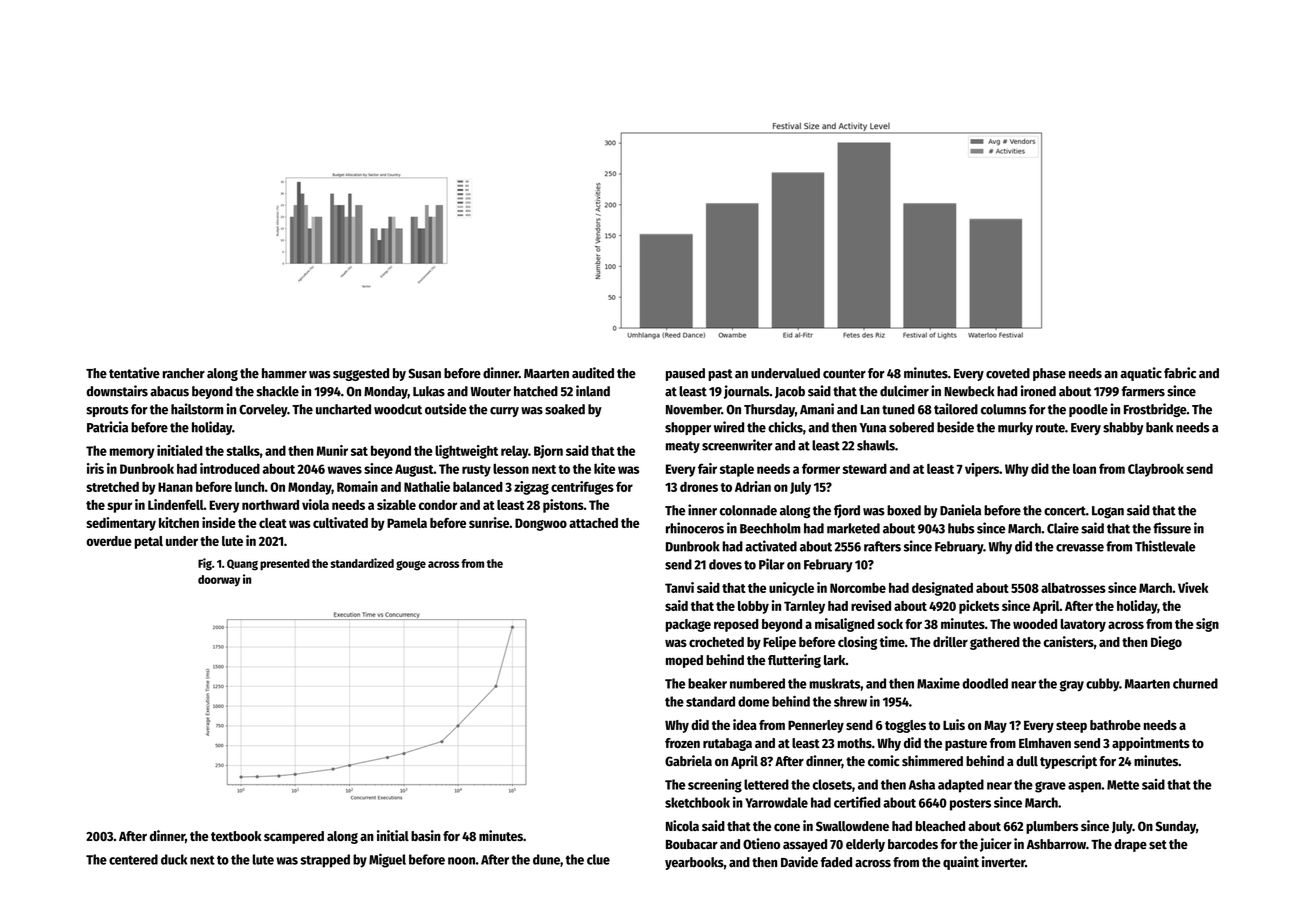  I want to click on sketchbook, so click(697, 802).
